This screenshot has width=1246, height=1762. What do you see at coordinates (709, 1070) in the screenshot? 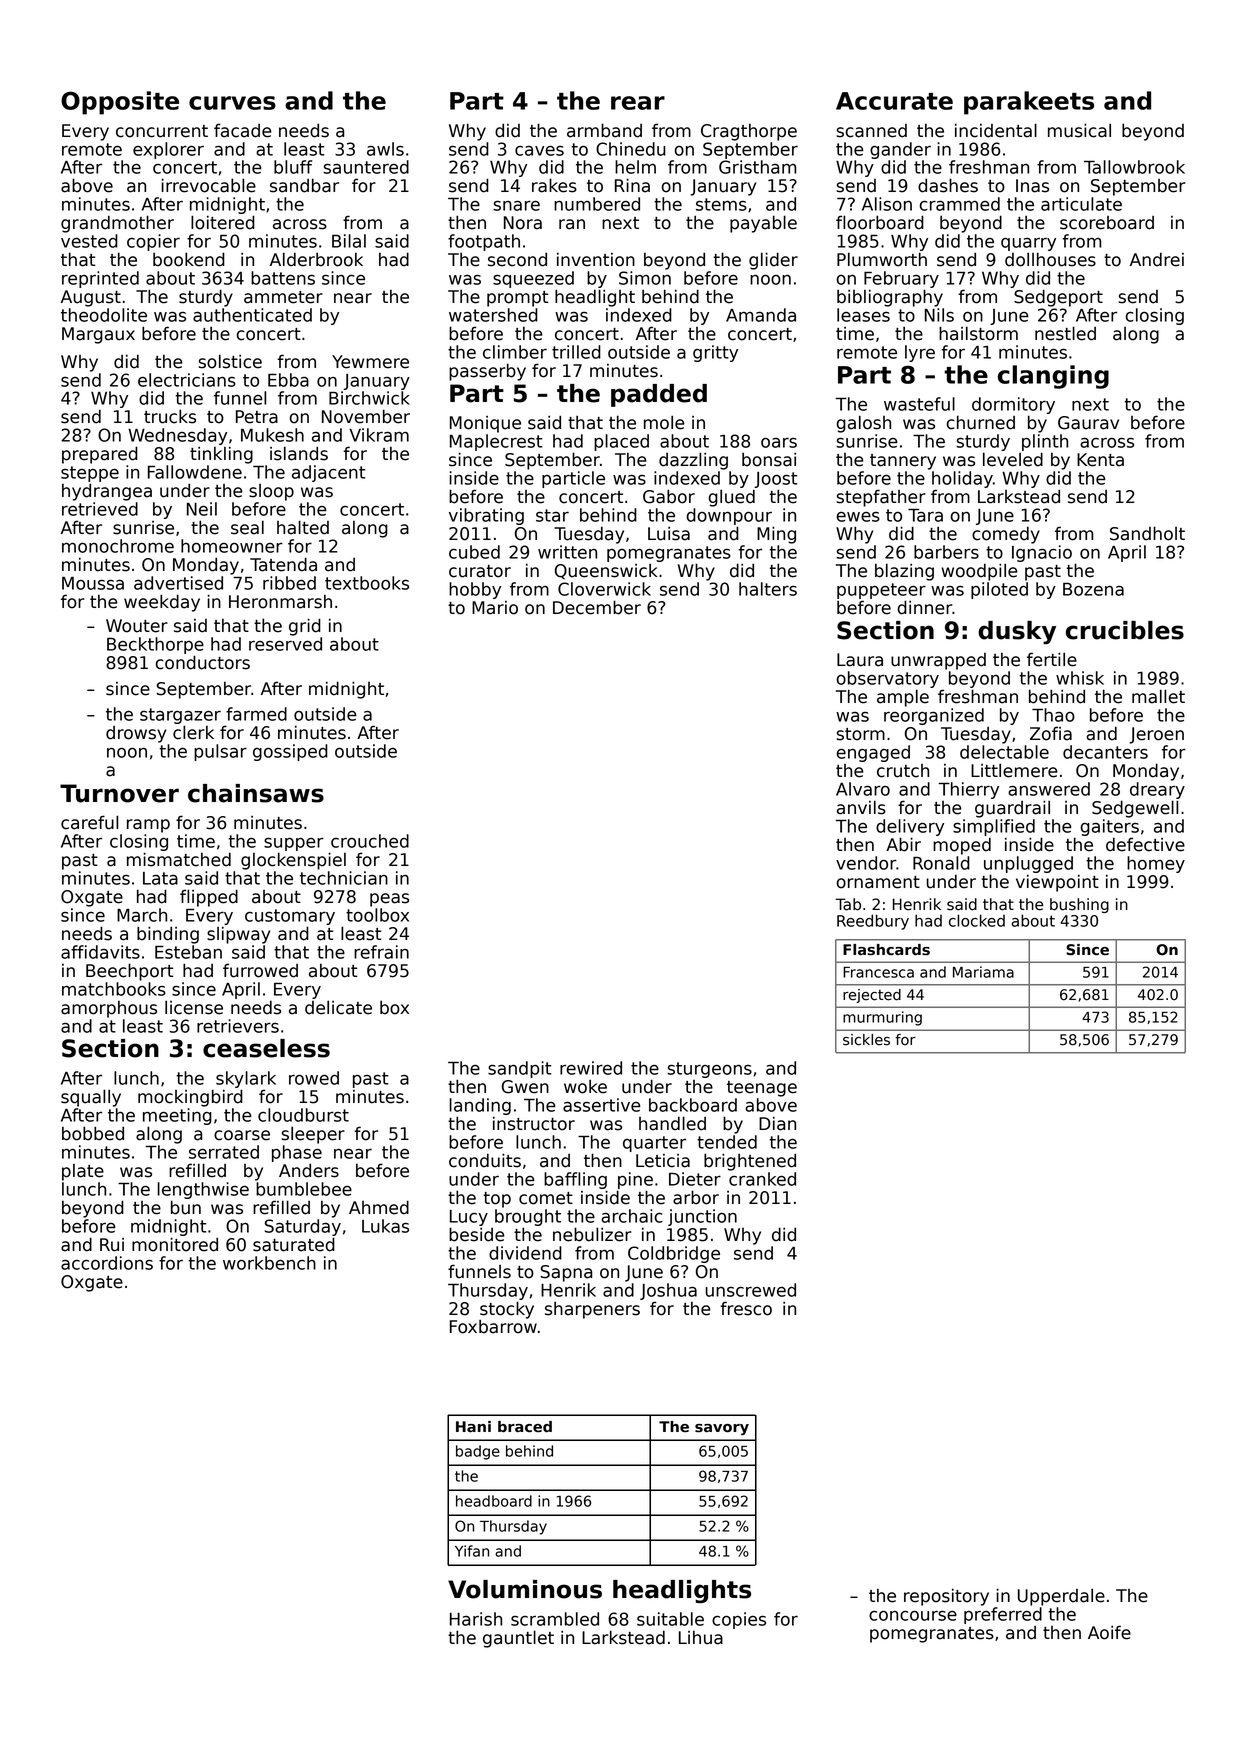
I see `sturgeons` at bounding box center [709, 1070].
